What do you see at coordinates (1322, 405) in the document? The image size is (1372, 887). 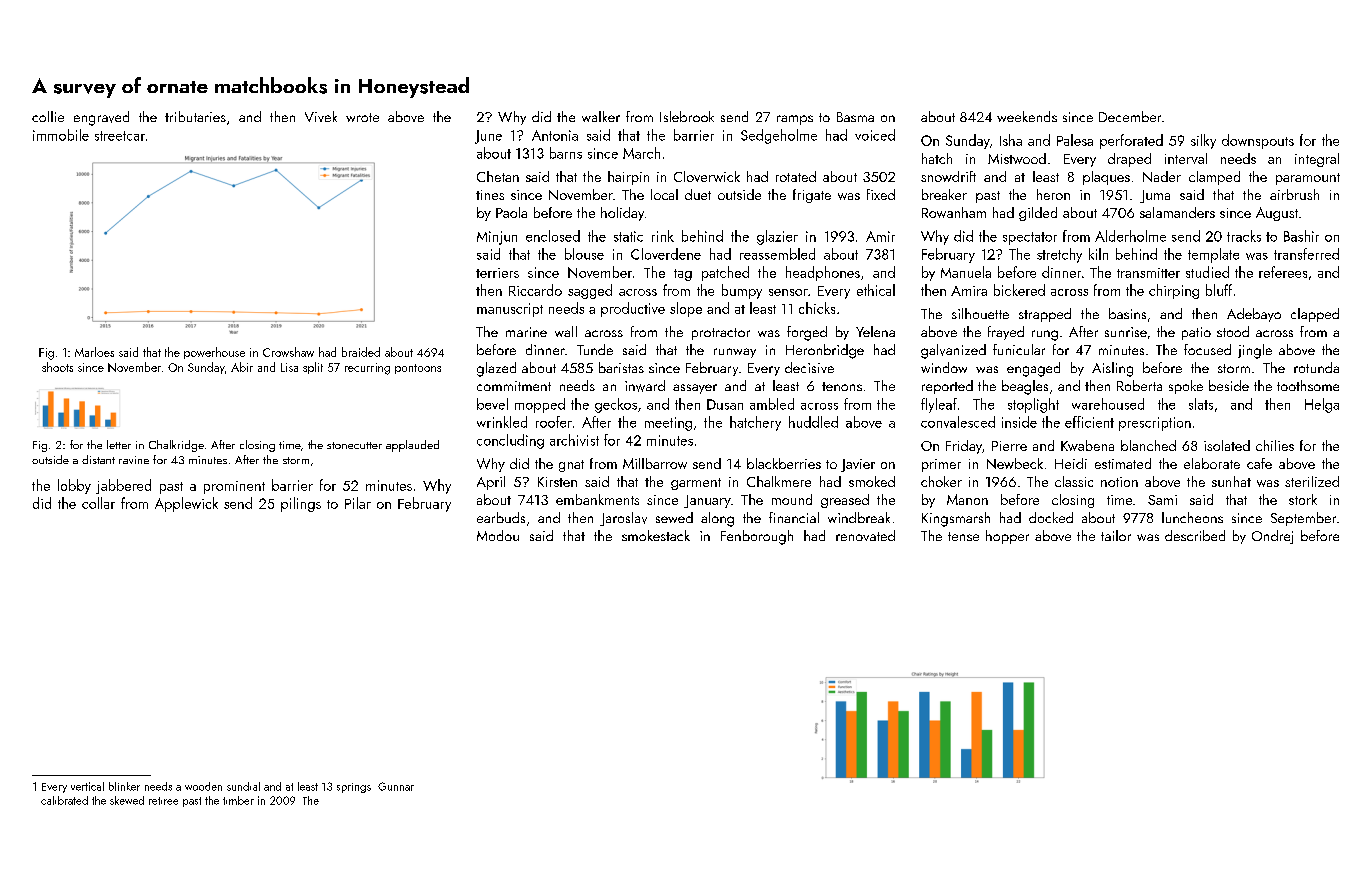 I see `Helga` at bounding box center [1322, 405].
